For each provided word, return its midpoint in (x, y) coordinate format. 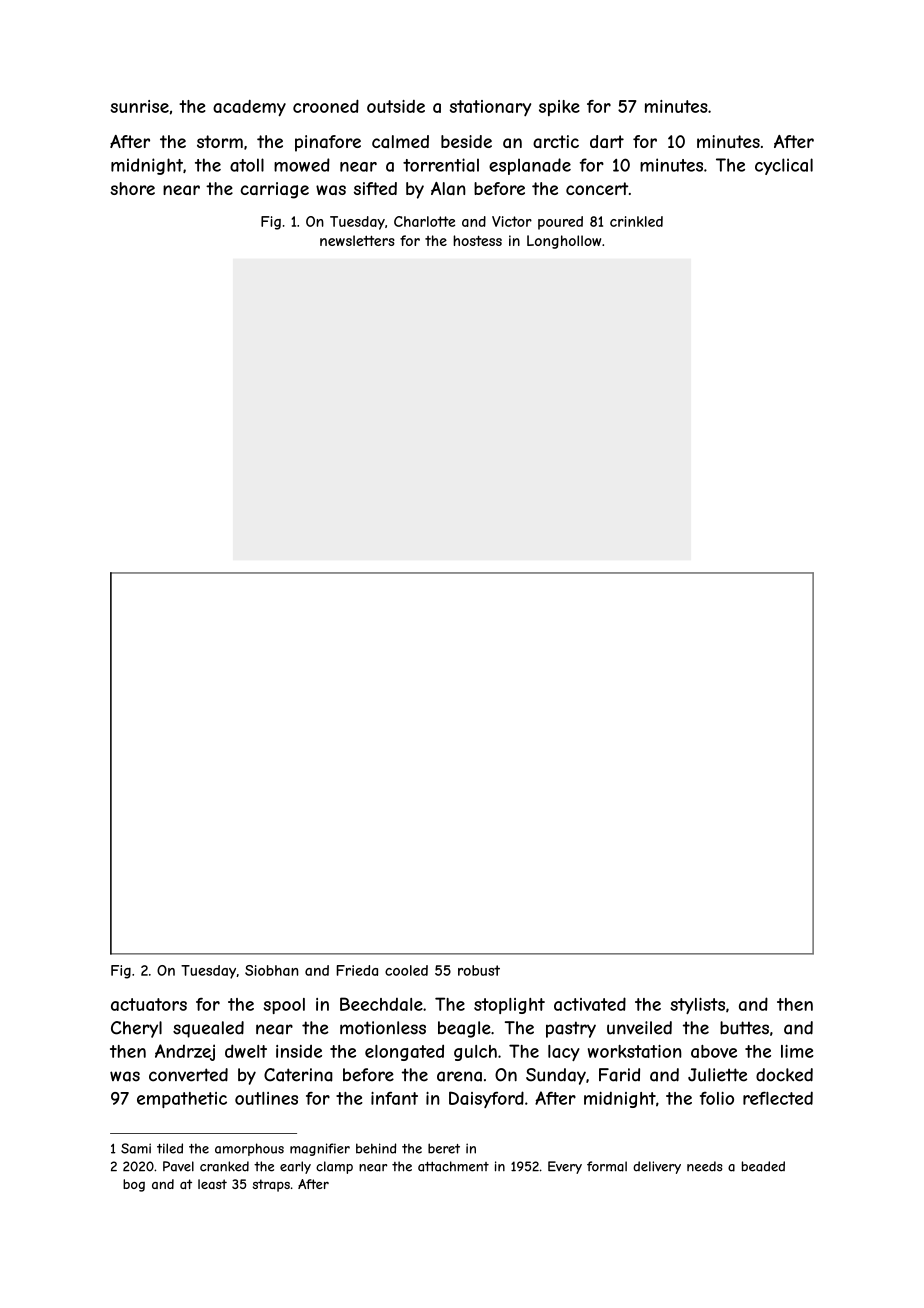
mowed (302, 165)
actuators (149, 1004)
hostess (477, 240)
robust (479, 970)
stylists (697, 1006)
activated (590, 1004)
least (212, 1184)
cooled (406, 970)
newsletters (357, 240)
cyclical (784, 166)
